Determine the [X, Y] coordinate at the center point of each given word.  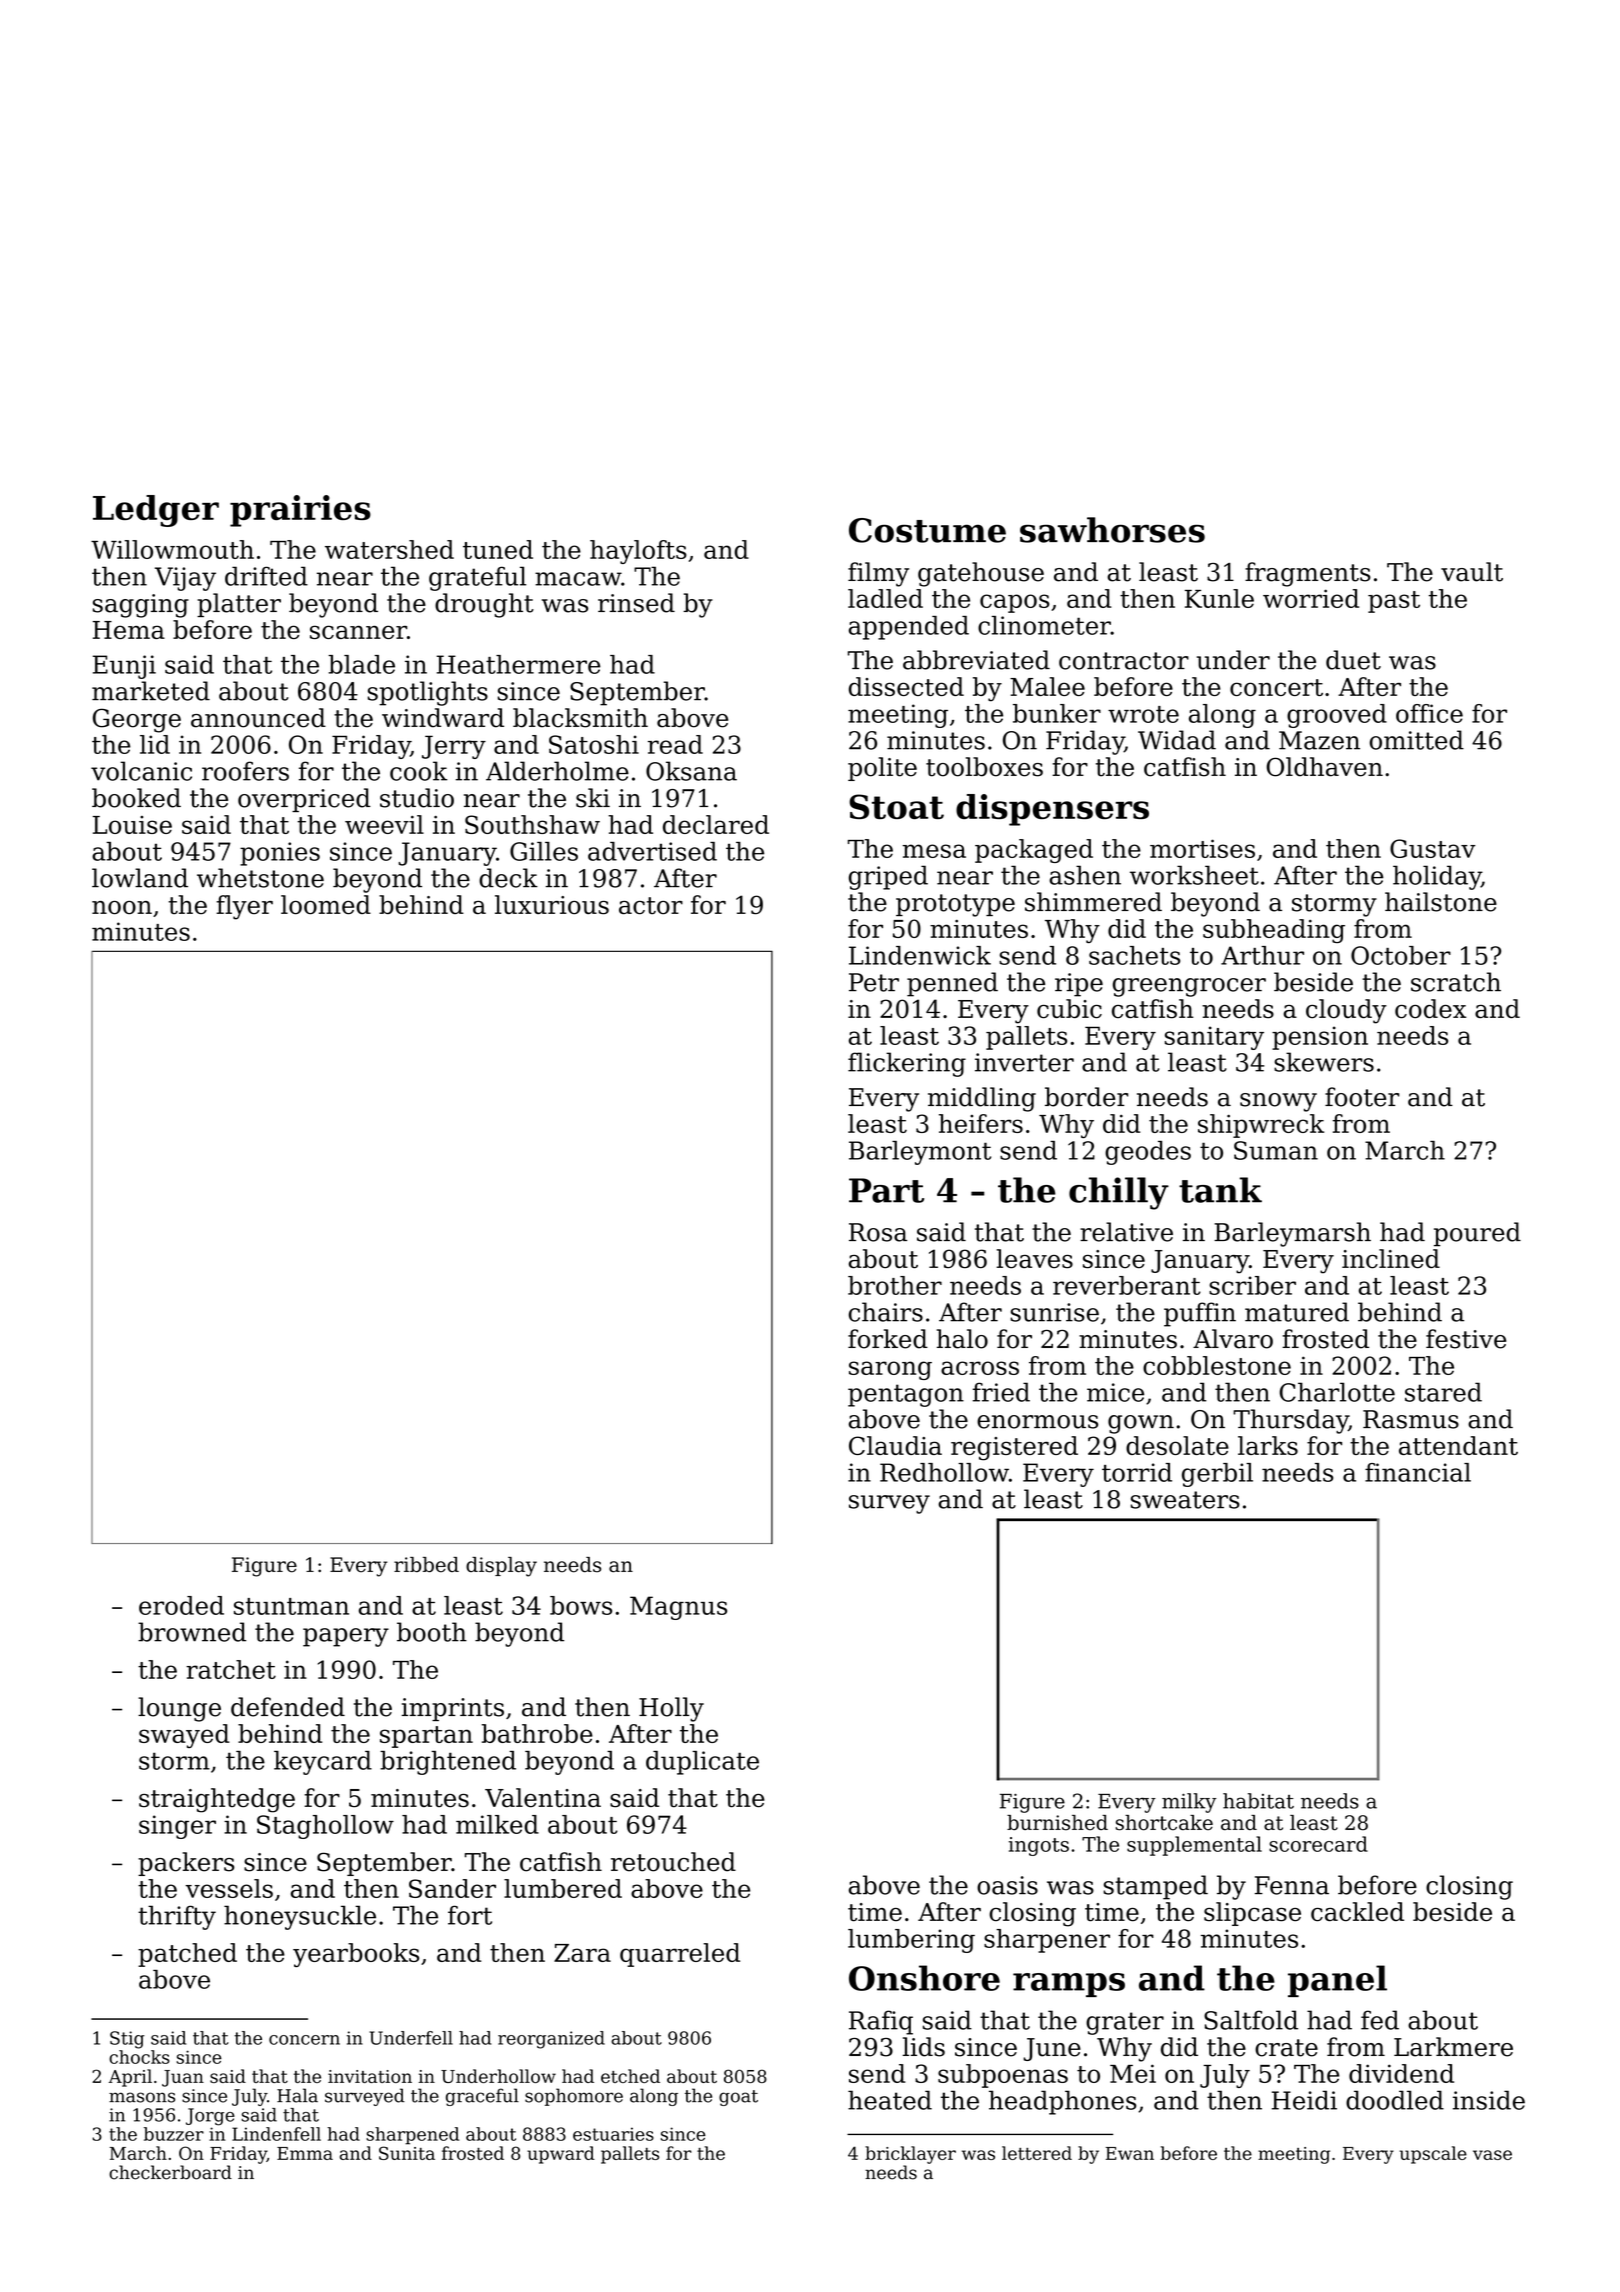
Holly [671, 1709]
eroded [181, 1605]
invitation [370, 2076]
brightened [448, 1763]
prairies [300, 511]
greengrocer [1189, 987]
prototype [955, 905]
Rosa [878, 1232]
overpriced [304, 800]
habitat [1258, 1801]
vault [1472, 572]
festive [1466, 1339]
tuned [498, 549]
